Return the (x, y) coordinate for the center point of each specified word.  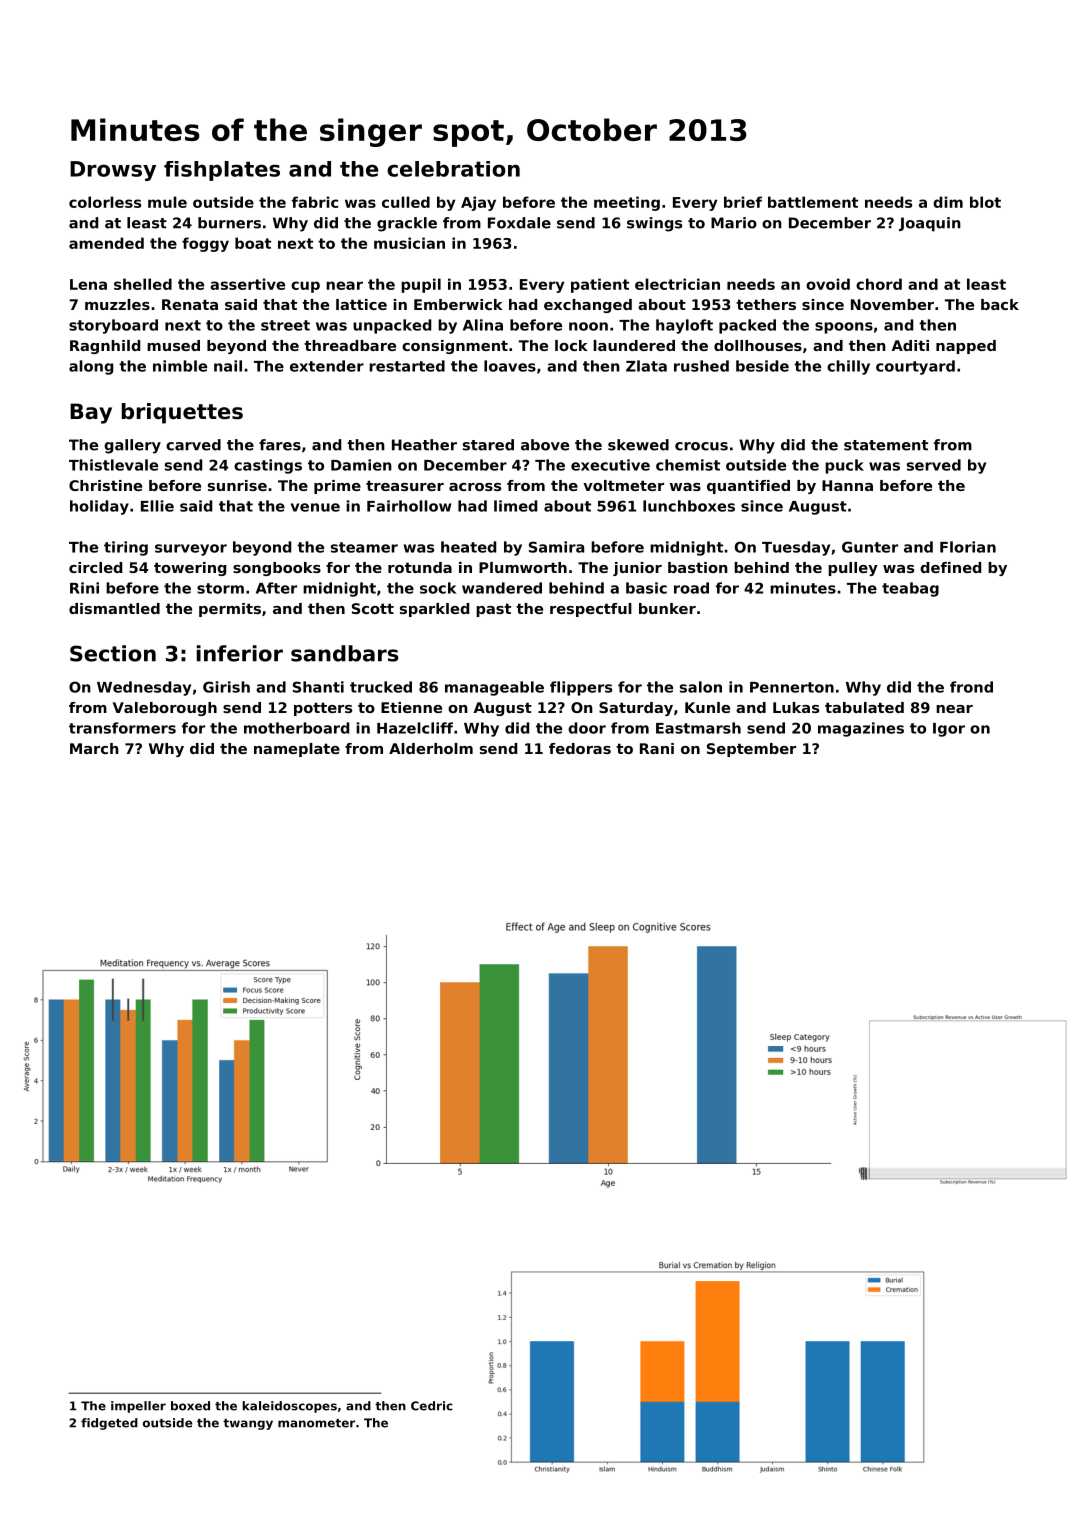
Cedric (432, 1406)
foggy (205, 244)
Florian (968, 547)
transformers (122, 728)
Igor (949, 730)
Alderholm (431, 748)
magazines (861, 729)
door (587, 728)
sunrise (237, 485)
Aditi (910, 345)
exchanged (588, 306)
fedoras (580, 748)
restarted (407, 366)
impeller (138, 1407)
